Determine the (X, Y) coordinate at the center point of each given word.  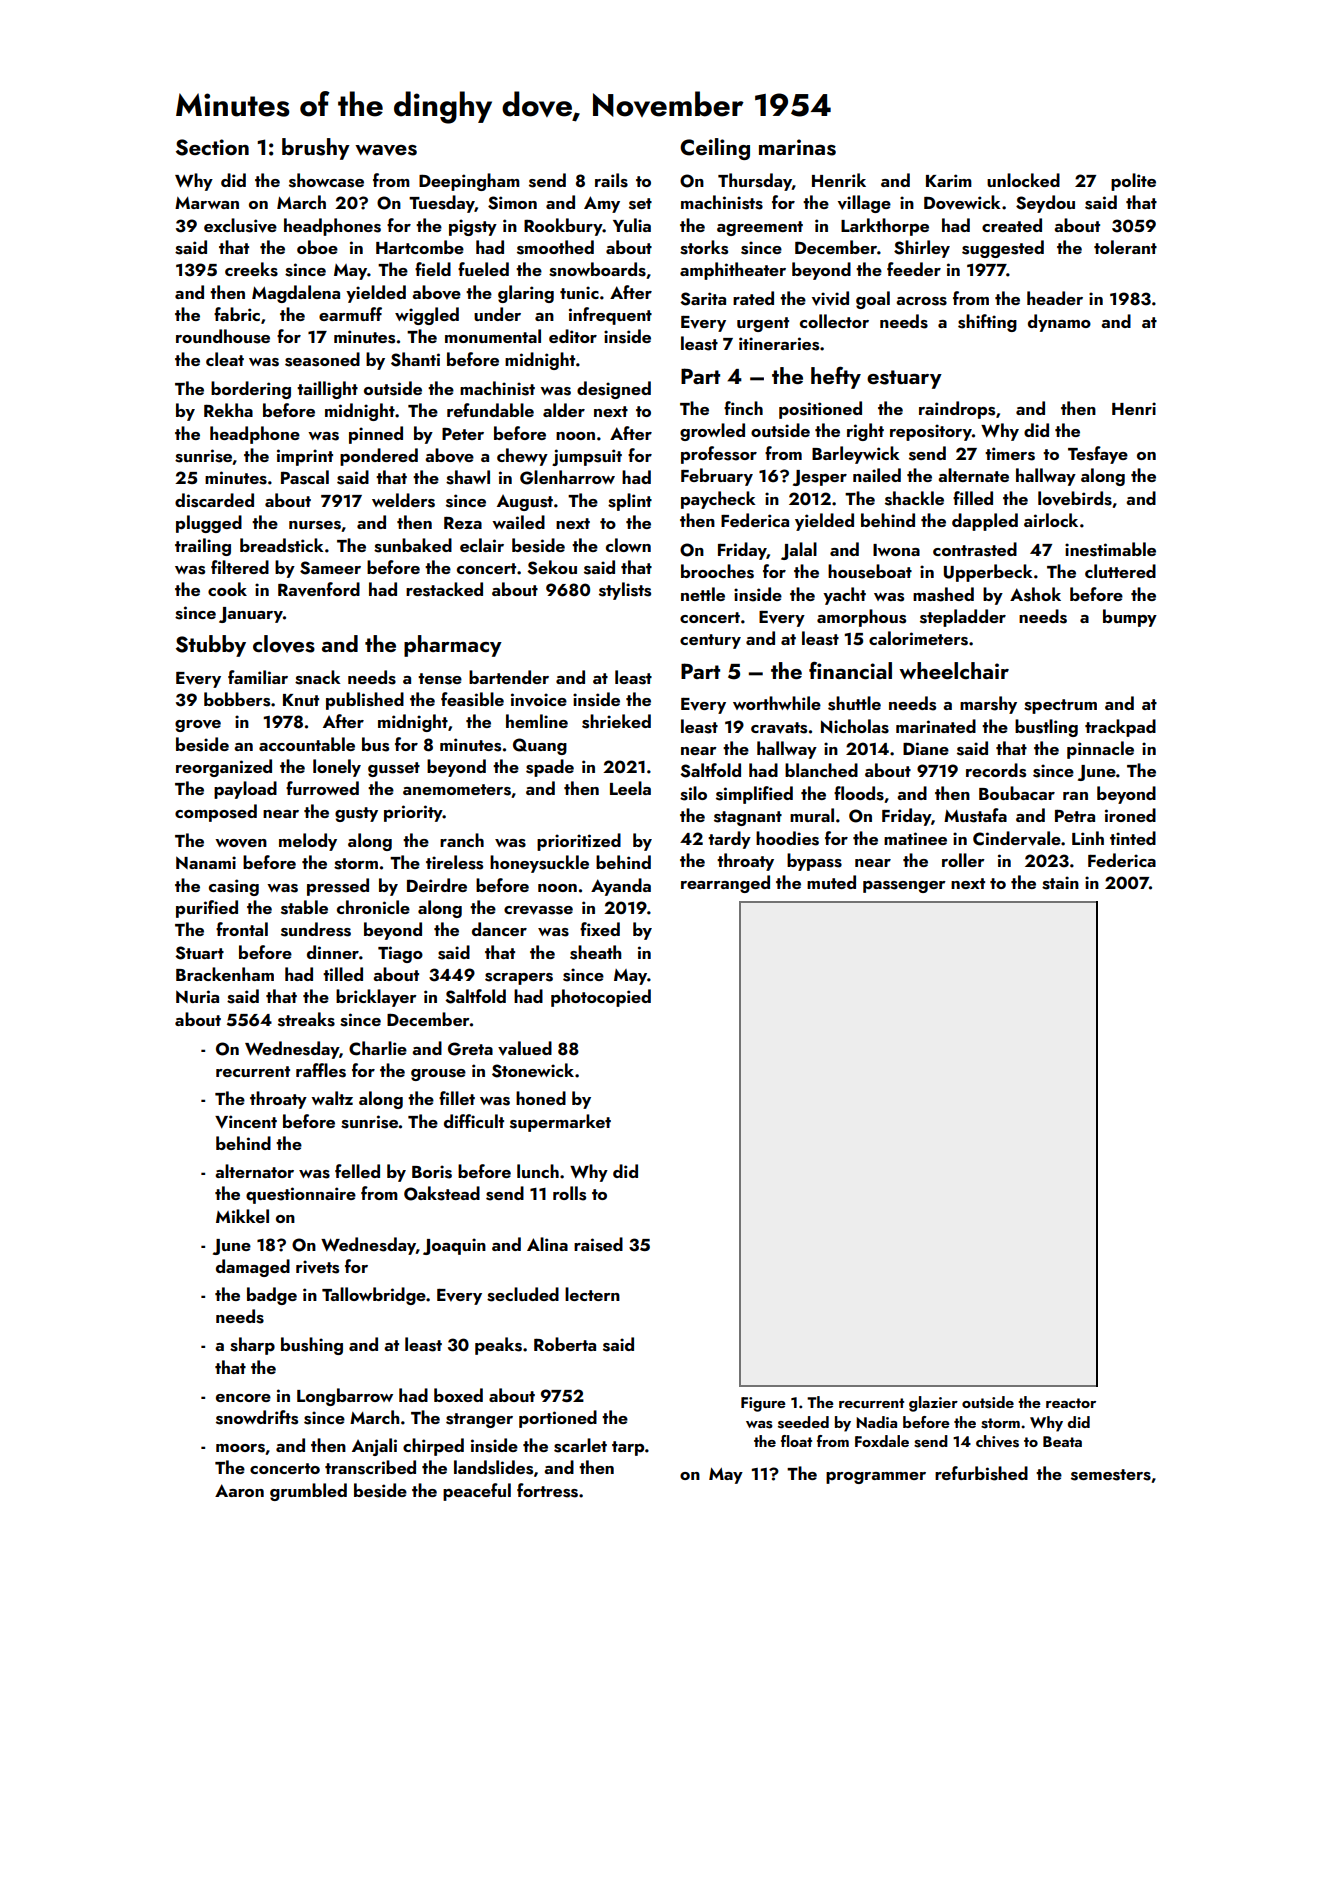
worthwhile (777, 703)
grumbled (308, 1492)
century (710, 641)
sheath (595, 952)
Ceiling (715, 149)
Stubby (211, 646)
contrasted (975, 549)
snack (318, 677)
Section (212, 147)
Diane (926, 748)
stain (1060, 883)
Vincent (246, 1122)
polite (1133, 182)
